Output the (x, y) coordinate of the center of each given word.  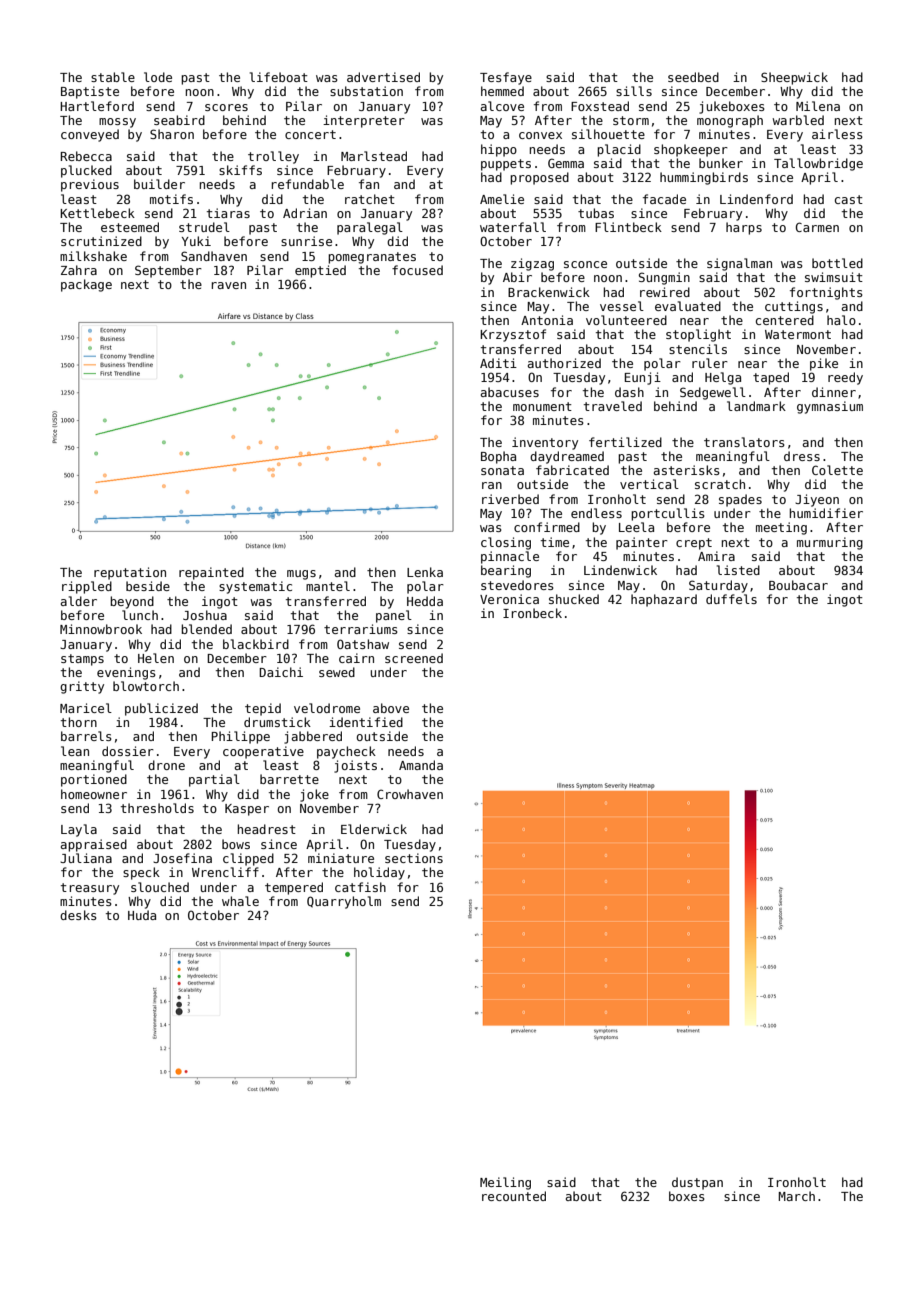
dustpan (697, 1183)
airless (837, 134)
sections (414, 858)
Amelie (502, 199)
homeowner (94, 794)
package (86, 285)
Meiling (505, 1183)
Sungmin (664, 278)
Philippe (241, 737)
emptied (320, 271)
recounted (514, 1196)
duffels (731, 599)
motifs (171, 199)
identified (366, 722)
